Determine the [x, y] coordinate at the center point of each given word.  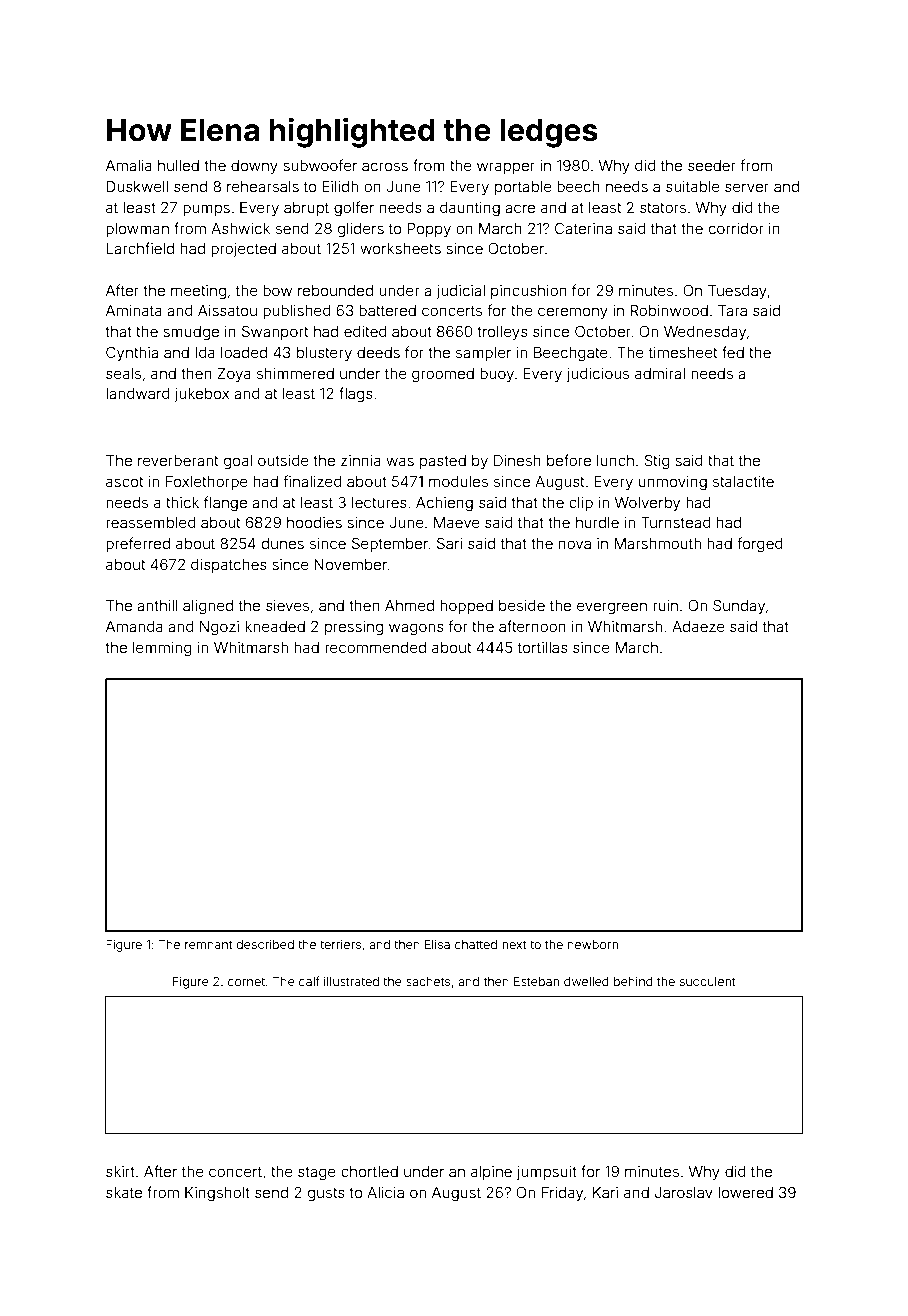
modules [458, 481]
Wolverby [647, 504]
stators [663, 208]
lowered [745, 1192]
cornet [246, 981]
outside [283, 460]
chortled [369, 1171]
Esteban [536, 981]
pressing [354, 628]
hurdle [597, 522]
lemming [162, 649]
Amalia [129, 165]
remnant [208, 944]
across [385, 166]
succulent [708, 981]
